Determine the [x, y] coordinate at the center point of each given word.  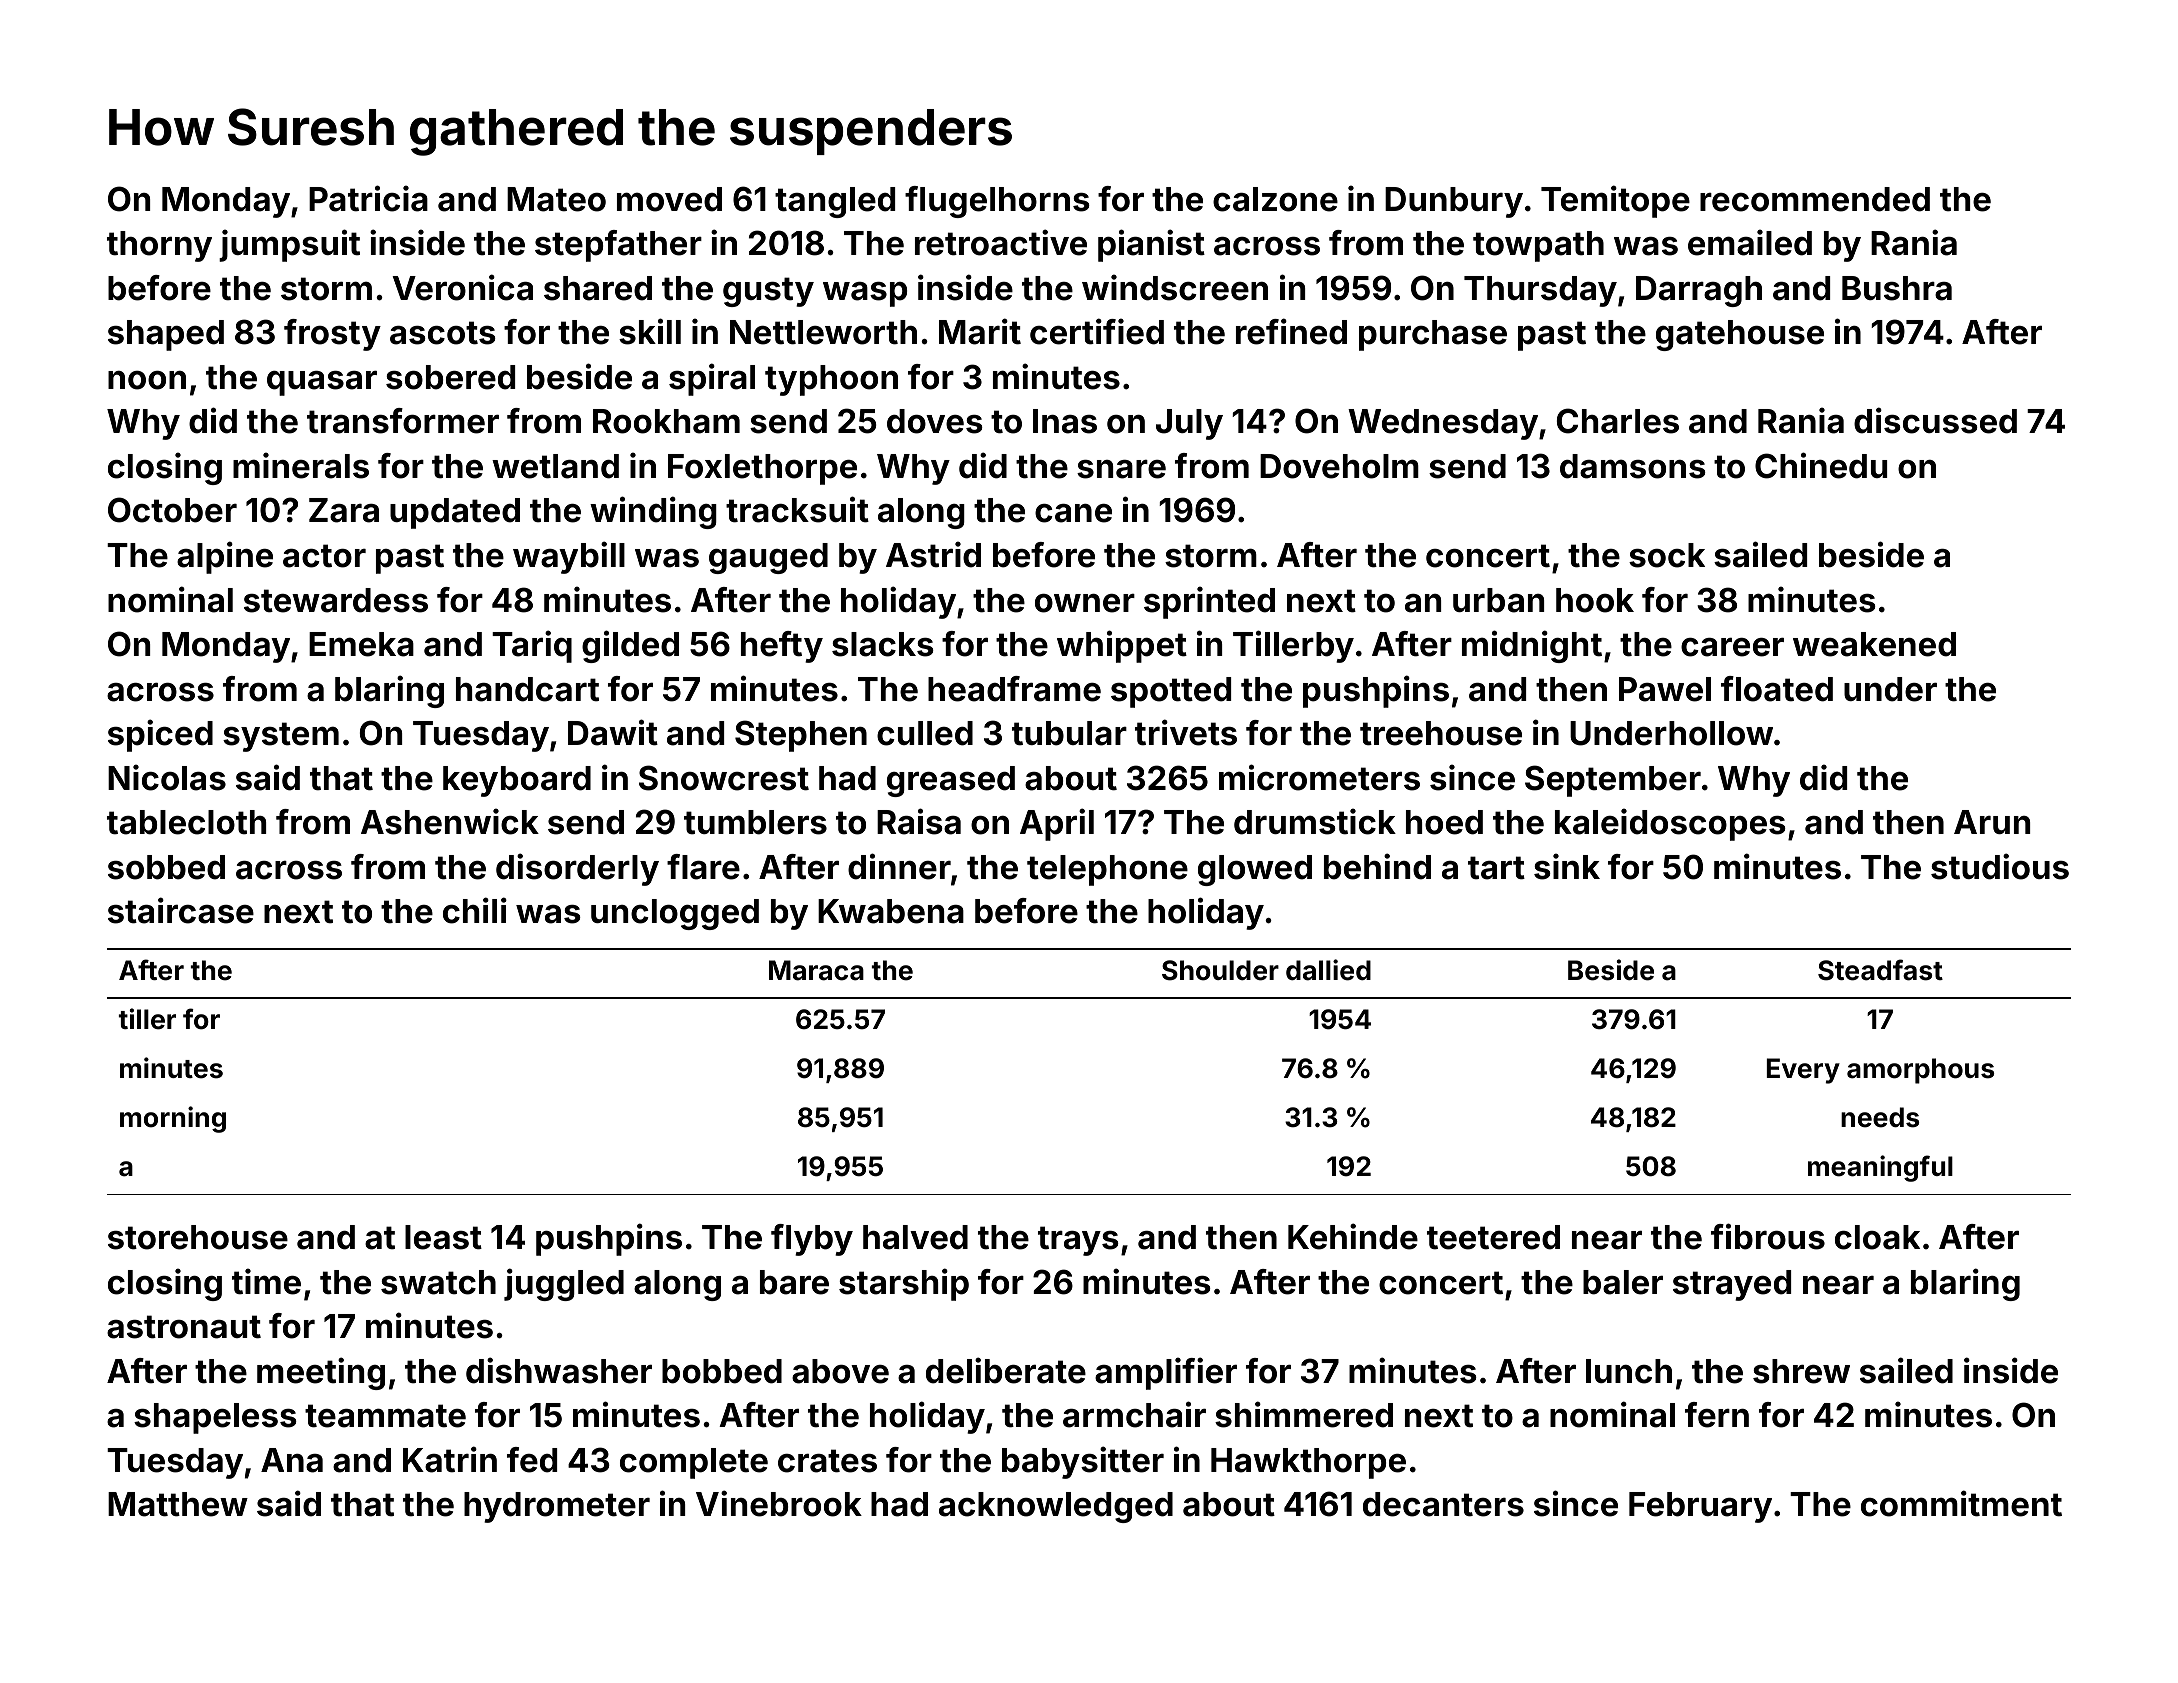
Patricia [368, 198]
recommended [1815, 199]
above [840, 1371]
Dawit [613, 732]
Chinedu [1821, 465]
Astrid [933, 554]
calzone [1275, 199]
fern [1717, 1415]
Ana [292, 1460]
